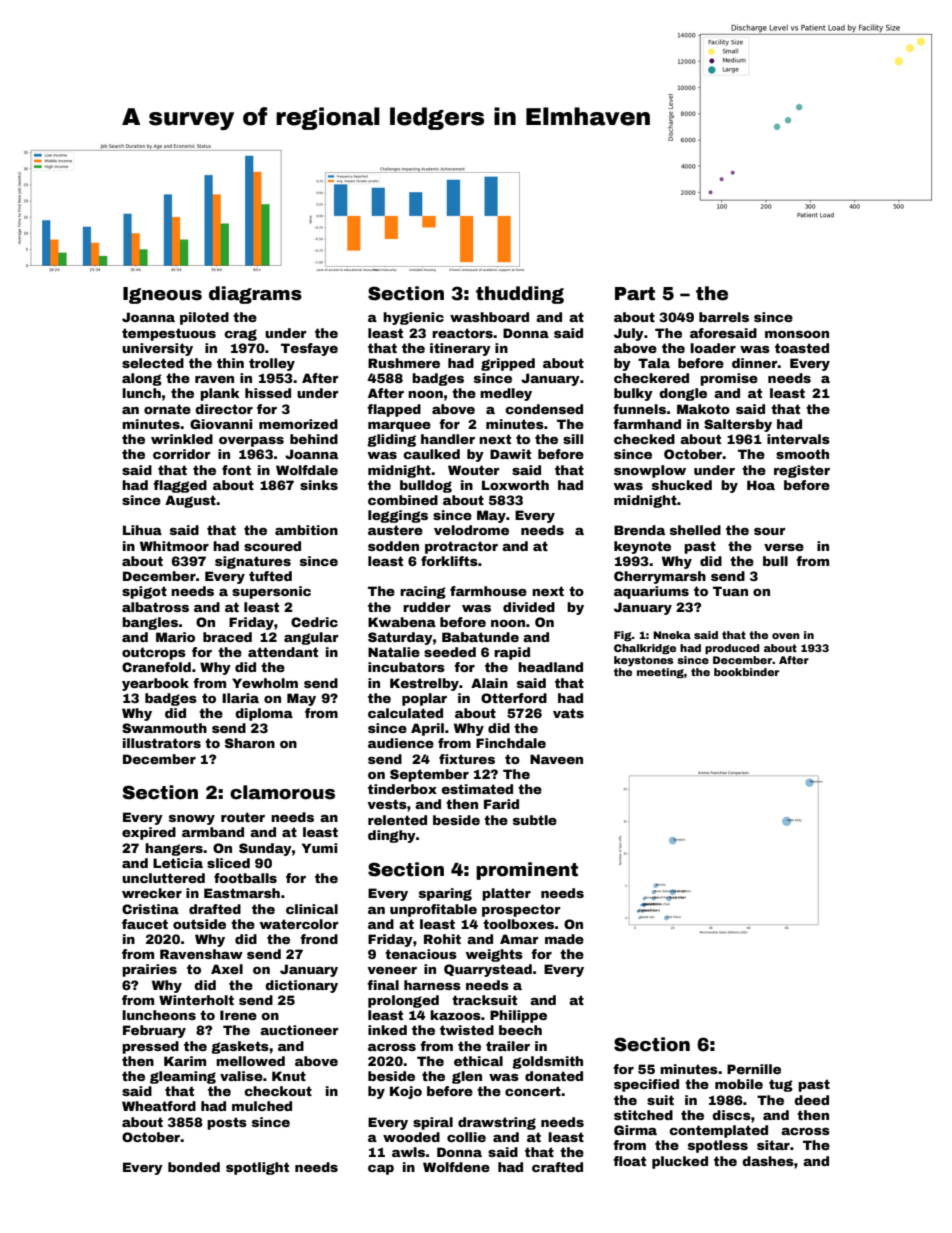 Image resolution: width=952 pixels, height=1233 pixels. What do you see at coordinates (413, 318) in the document?
I see `hygienic` at bounding box center [413, 318].
